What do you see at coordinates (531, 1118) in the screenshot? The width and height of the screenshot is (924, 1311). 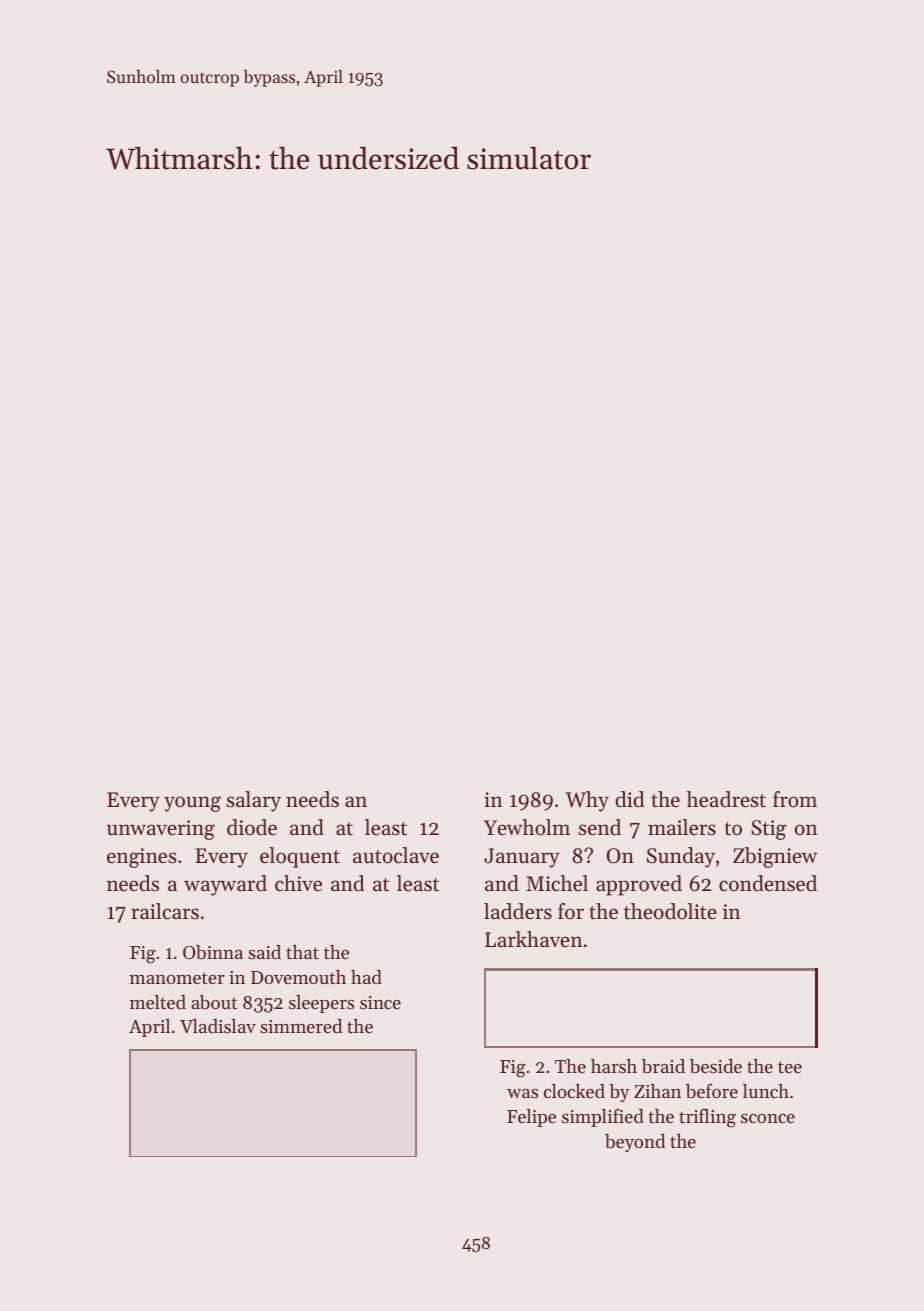 I see `Felipe` at bounding box center [531, 1118].
